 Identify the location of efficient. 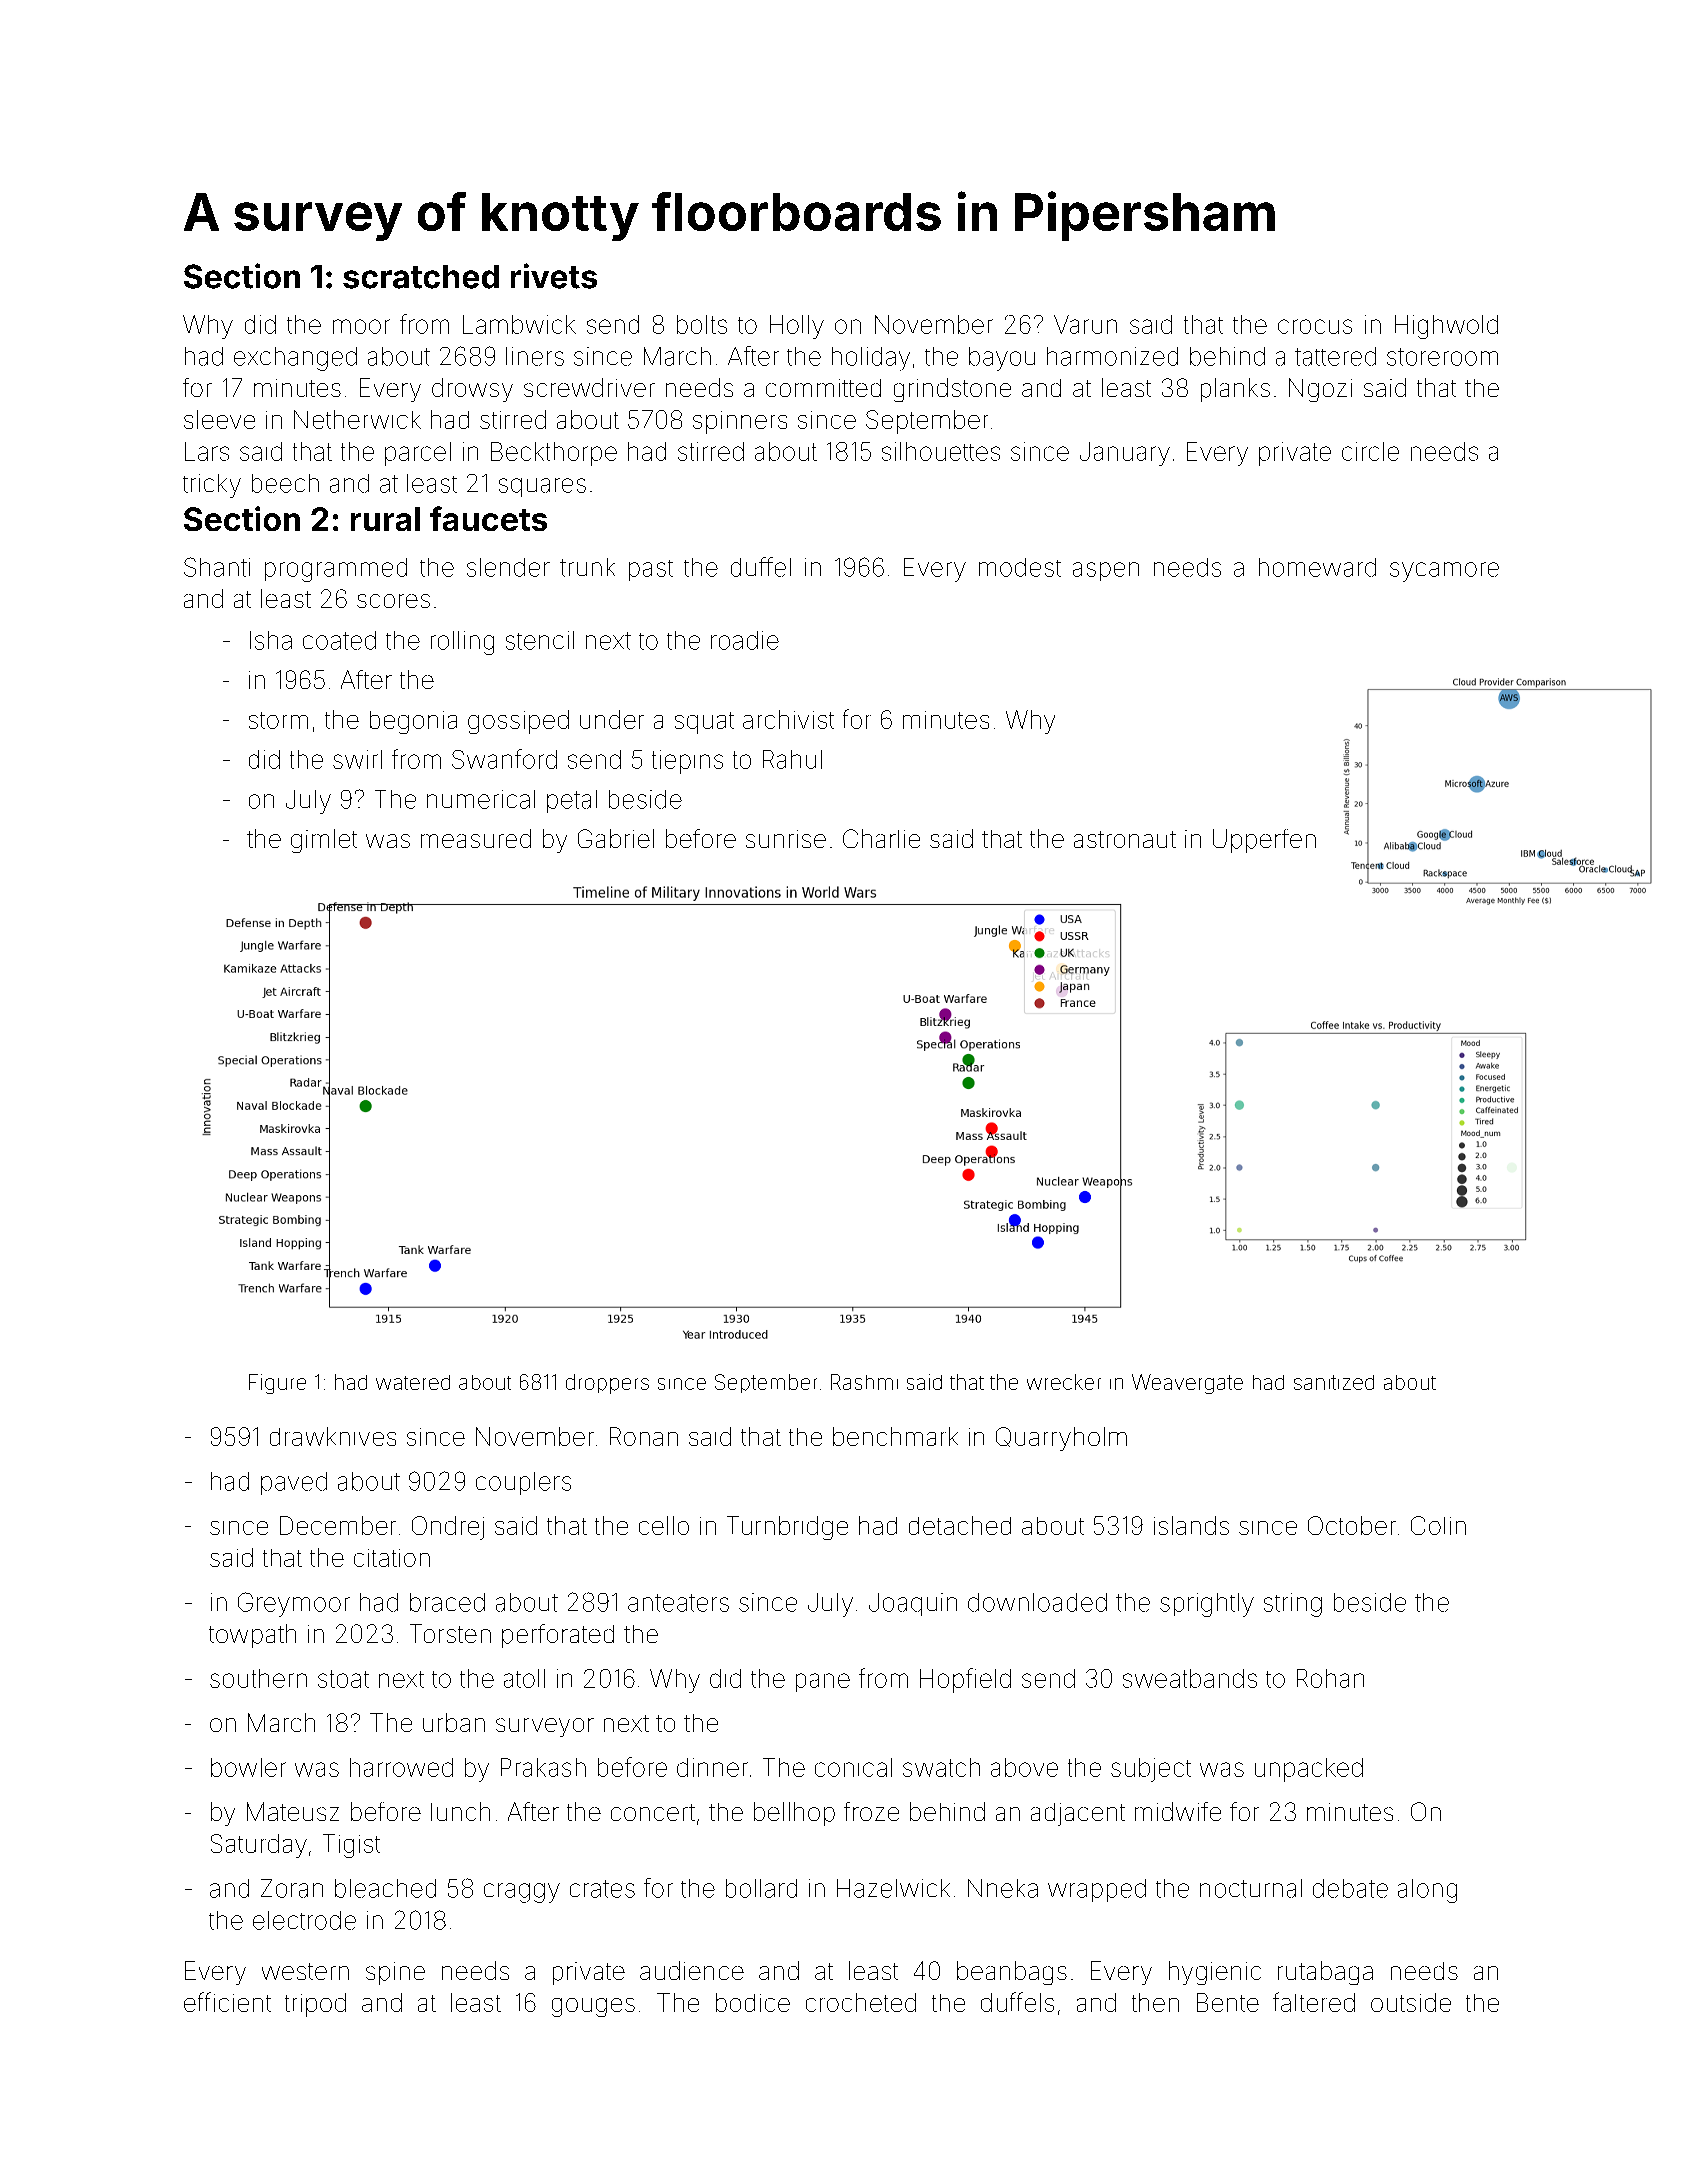
(227, 2002).
